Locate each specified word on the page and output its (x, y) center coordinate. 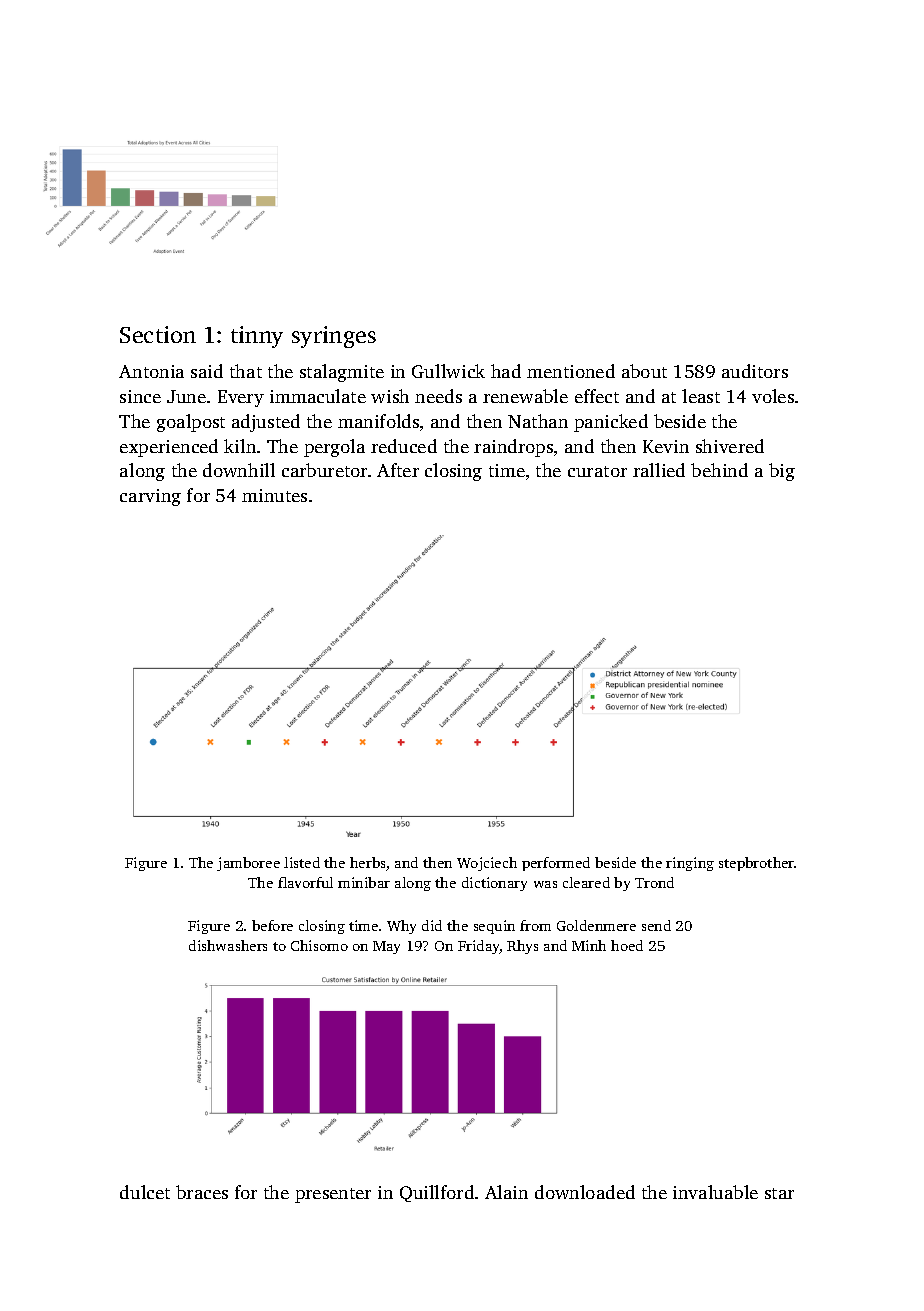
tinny (257, 337)
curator (597, 471)
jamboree (248, 864)
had (506, 371)
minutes (274, 495)
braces (202, 1192)
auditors (755, 371)
